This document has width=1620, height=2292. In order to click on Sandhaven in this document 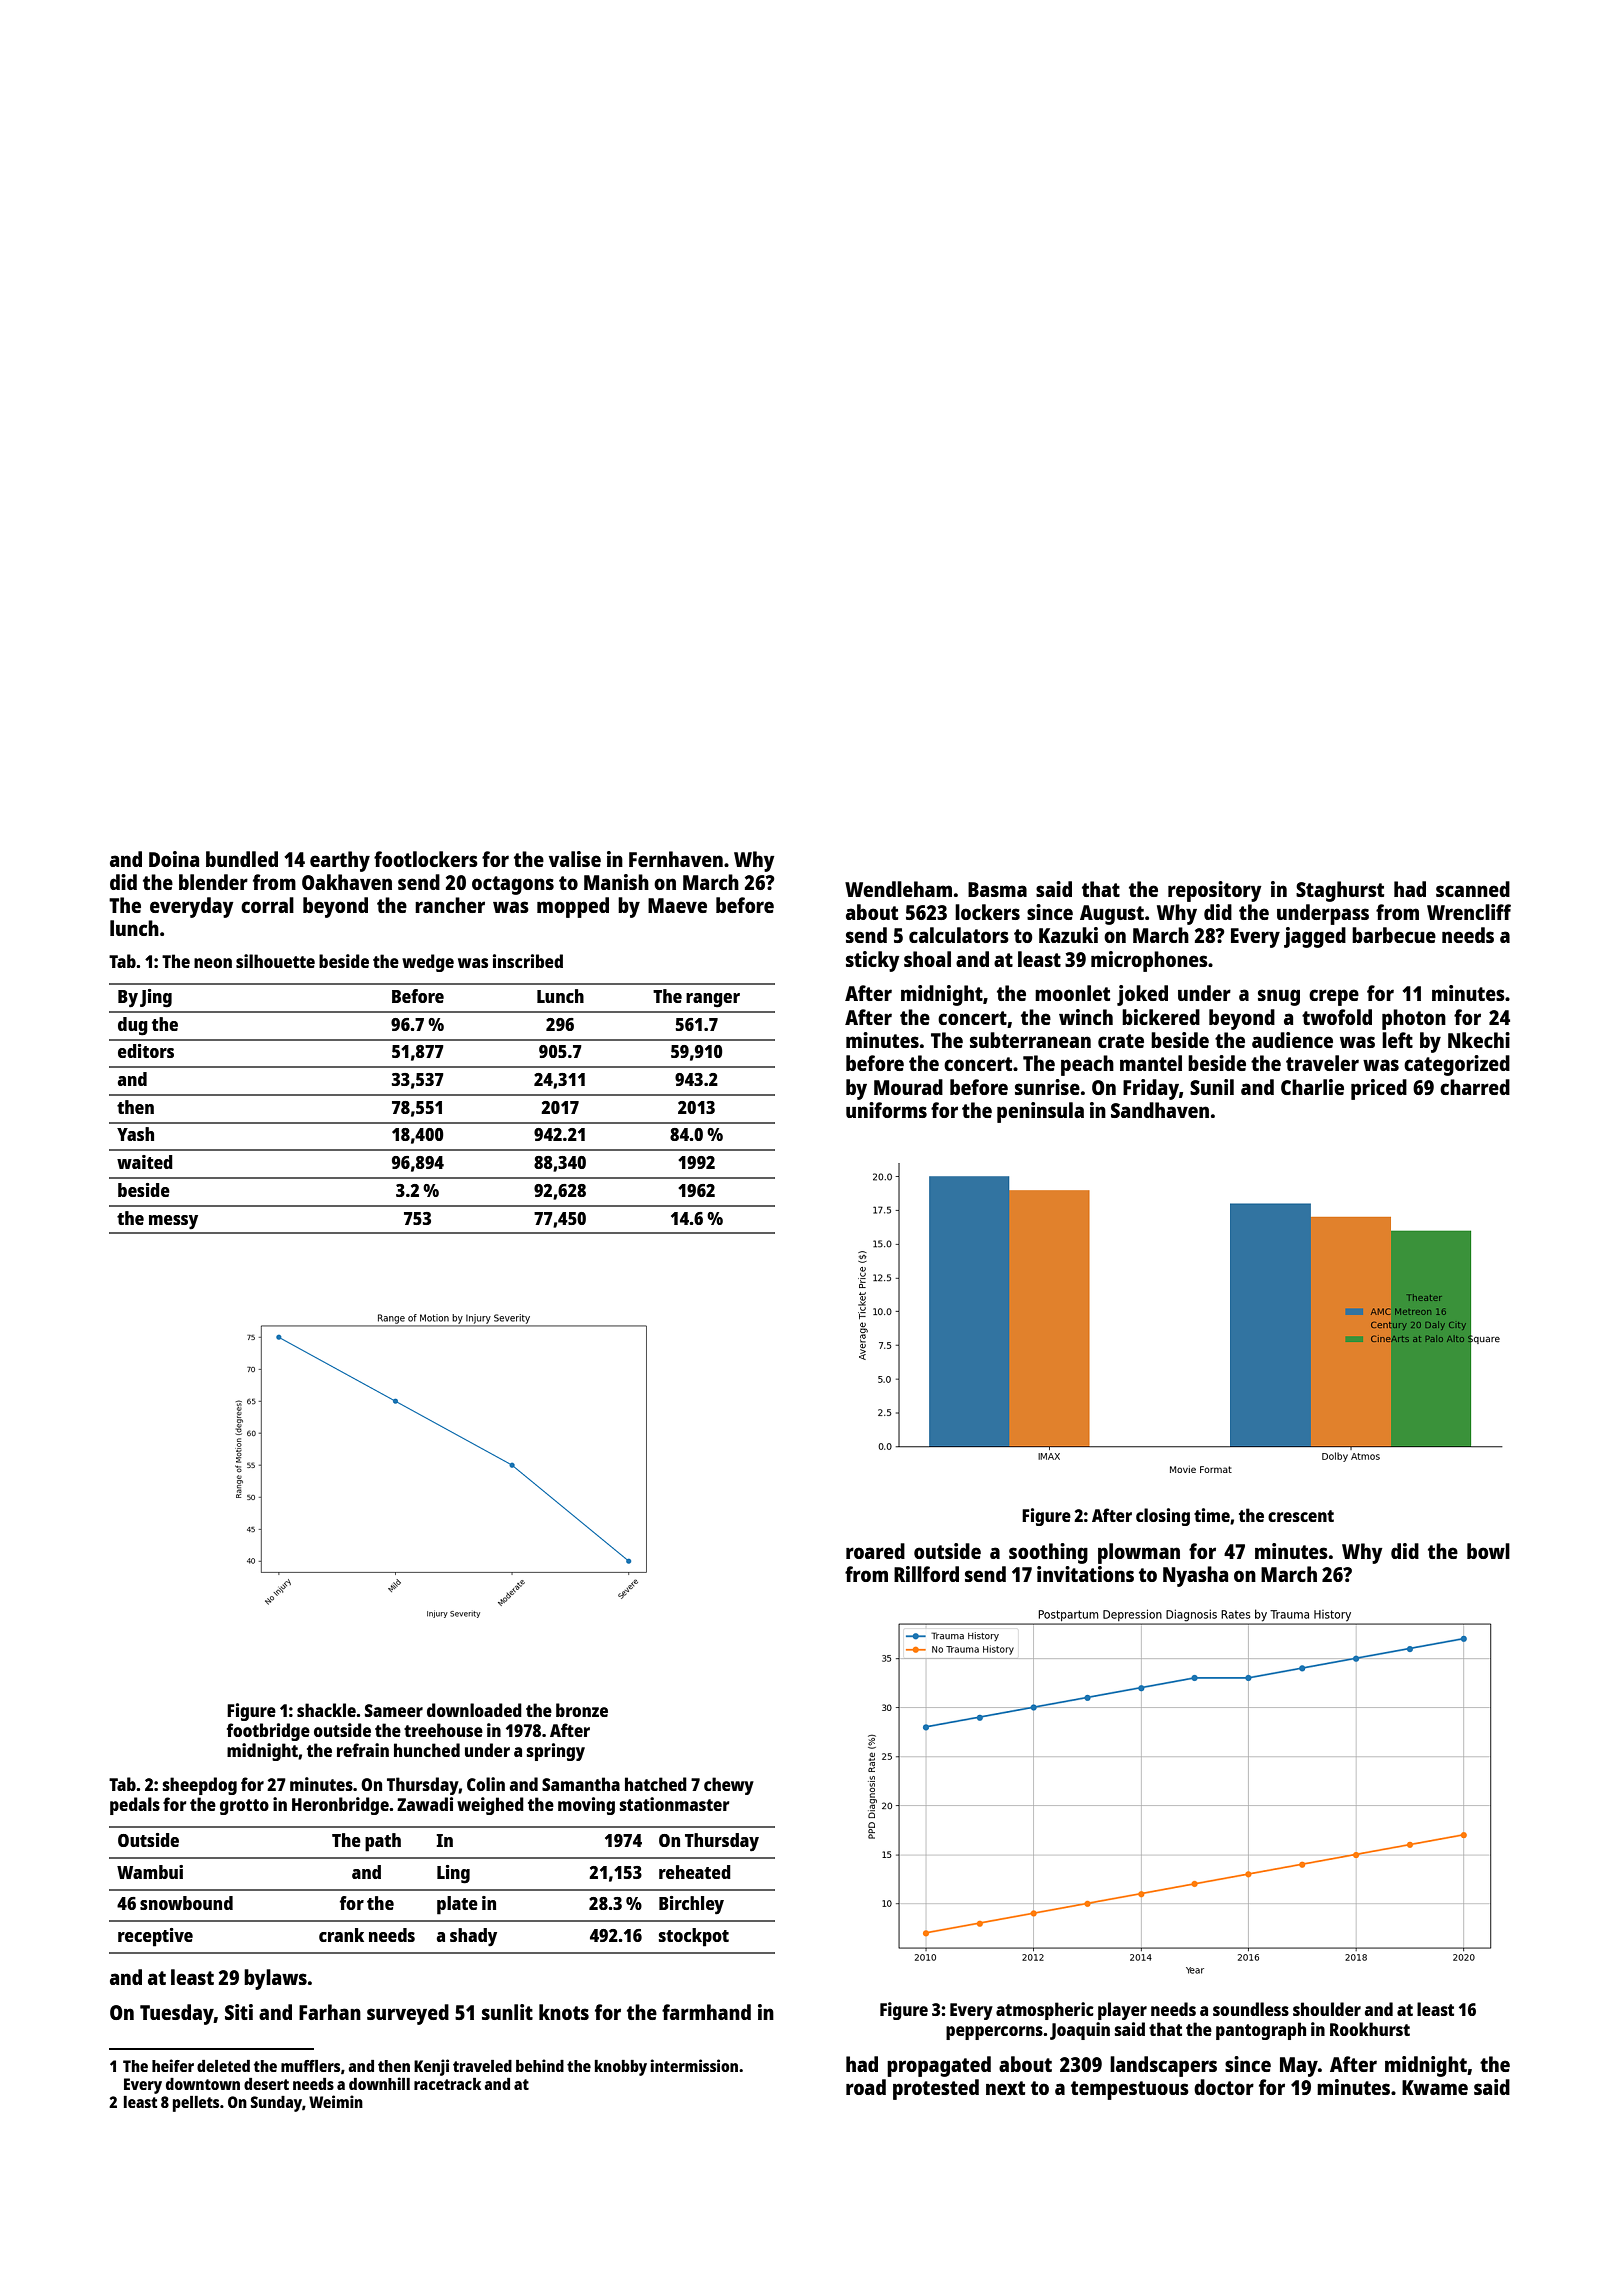, I will do `click(1160, 1110)`.
